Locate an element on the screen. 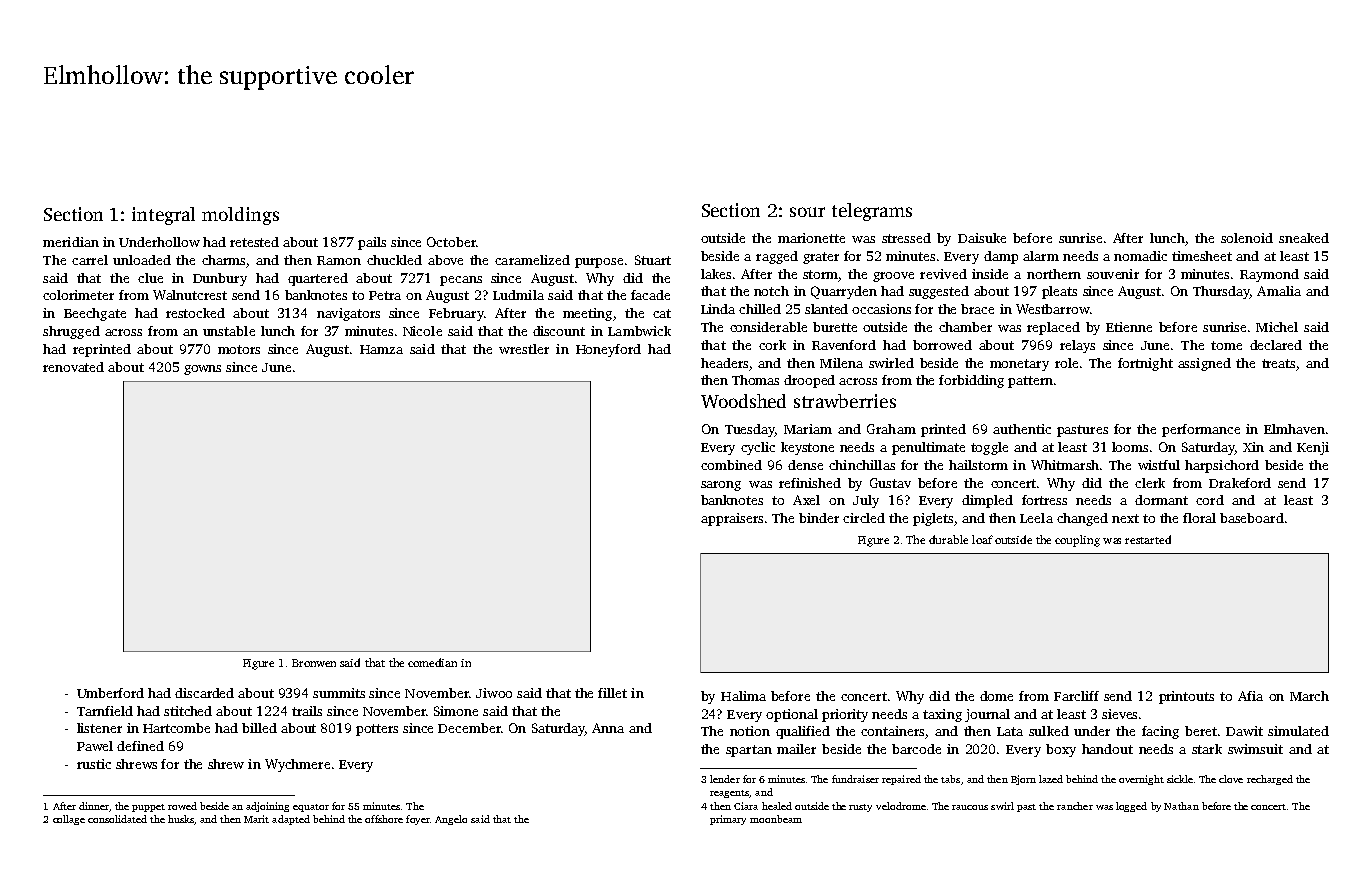 The width and height of the screenshot is (1372, 887). declared is located at coordinates (1276, 345).
